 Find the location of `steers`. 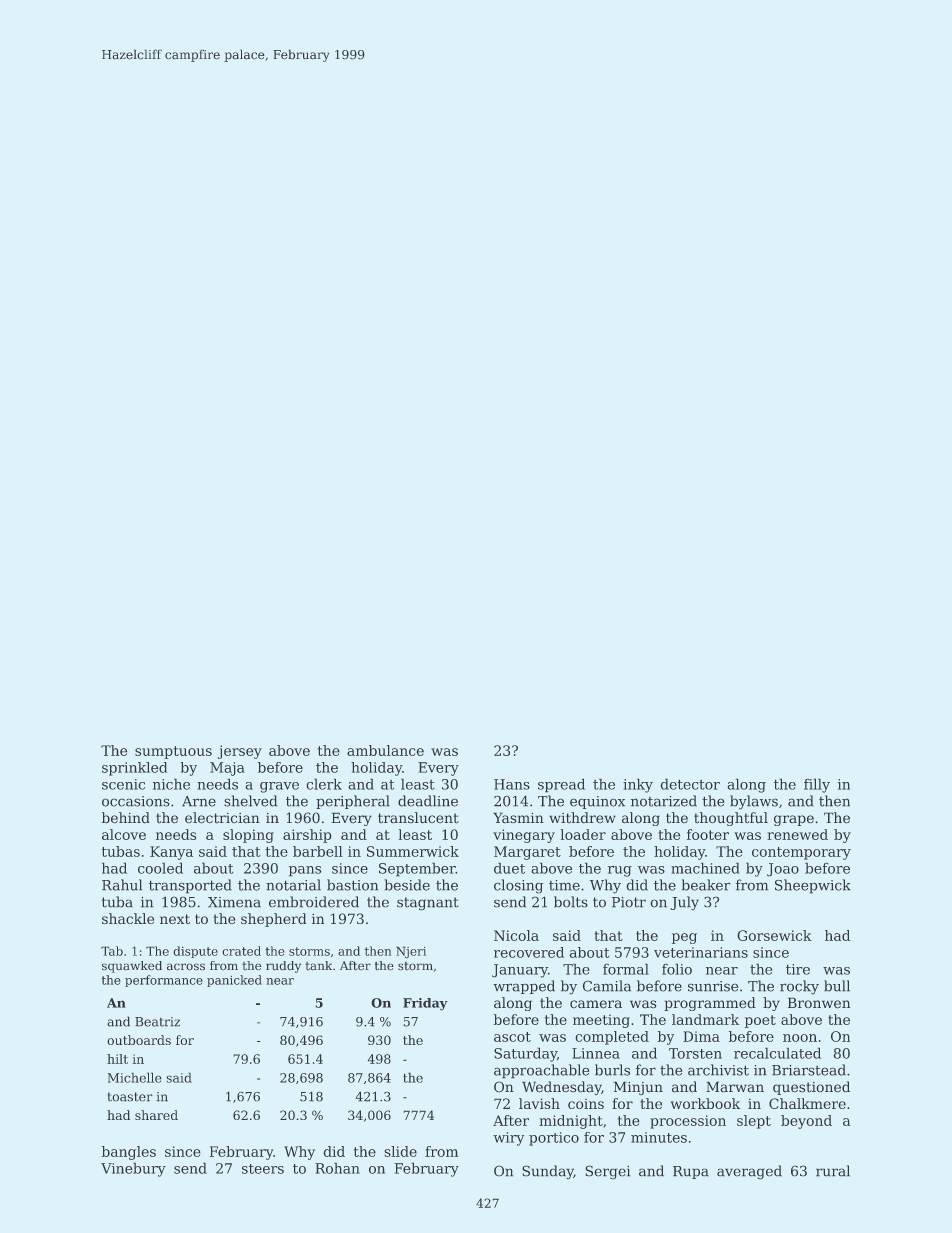

steers is located at coordinates (263, 1169).
